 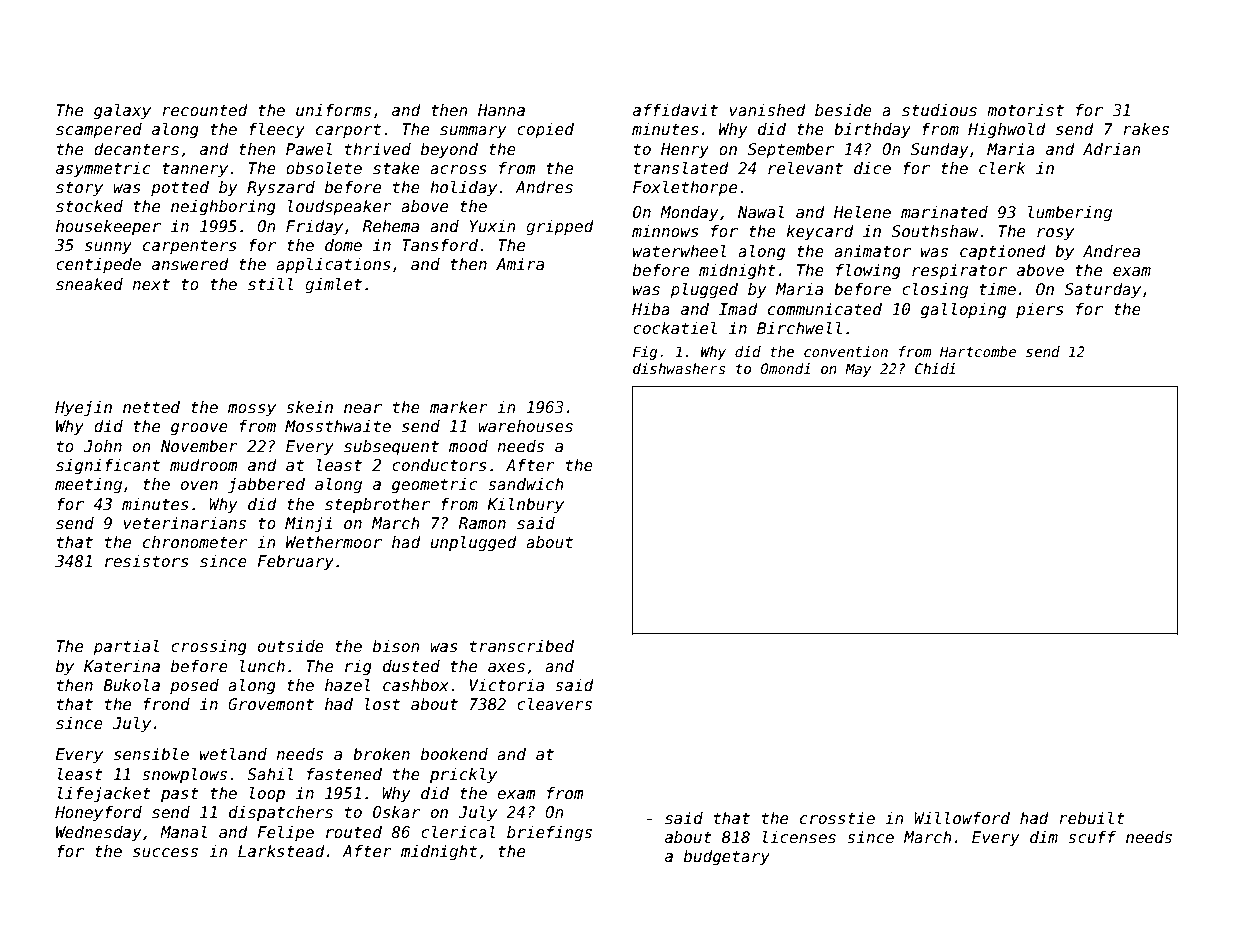 What do you see at coordinates (522, 646) in the page?
I see `transcribed` at bounding box center [522, 646].
